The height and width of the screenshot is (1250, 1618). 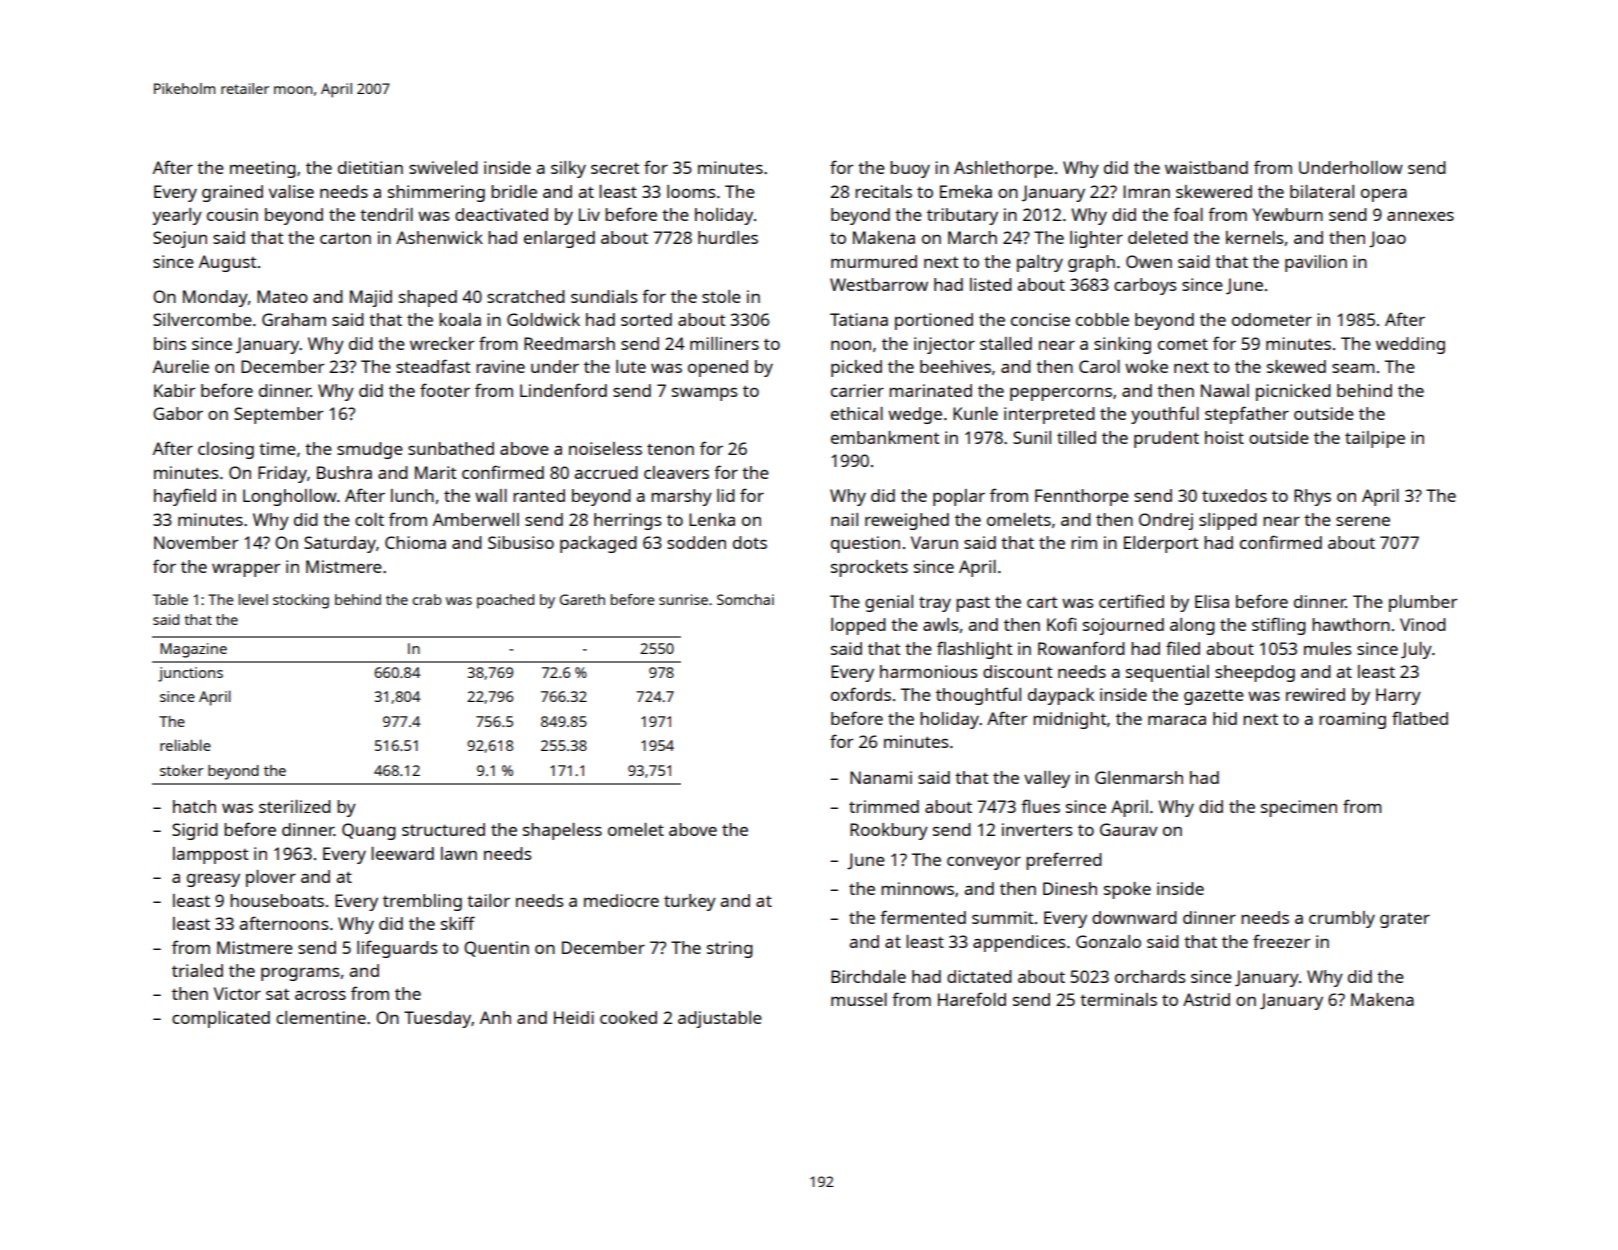 I want to click on wedge, so click(x=915, y=415).
